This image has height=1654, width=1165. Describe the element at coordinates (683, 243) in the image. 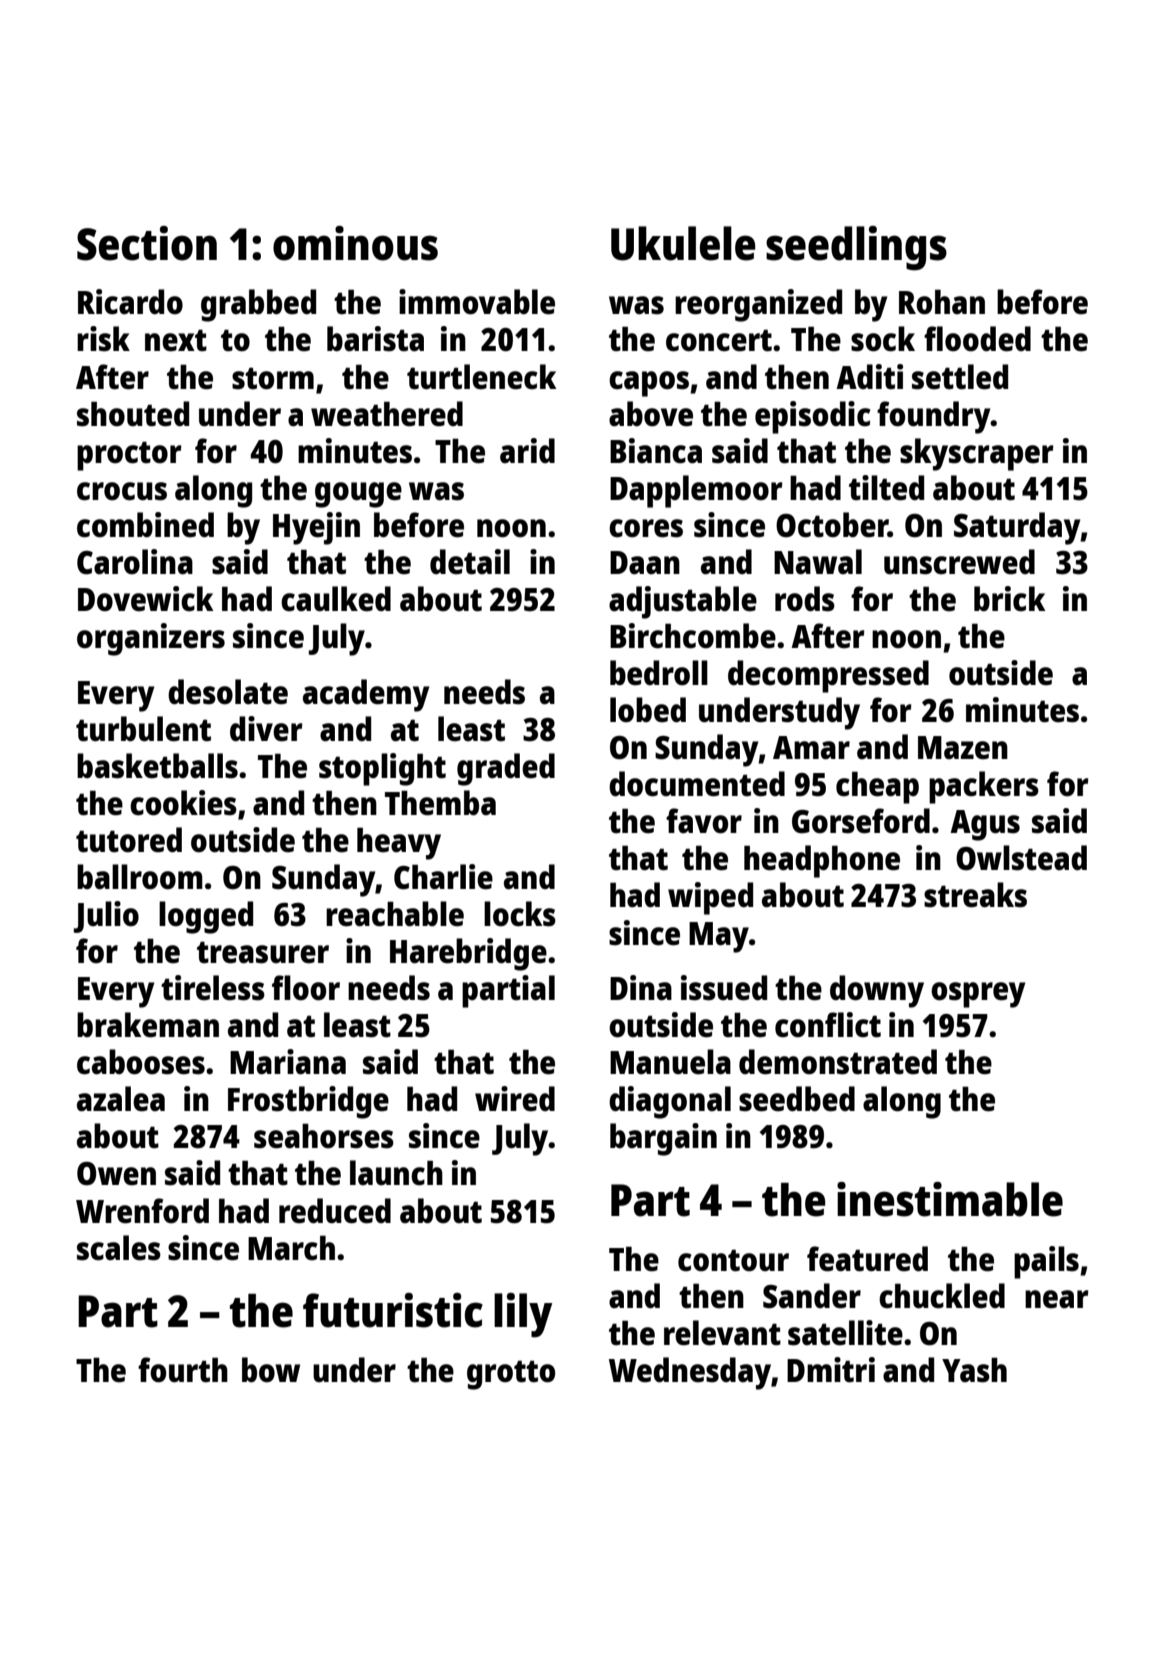

I see `Ukulele` at that location.
